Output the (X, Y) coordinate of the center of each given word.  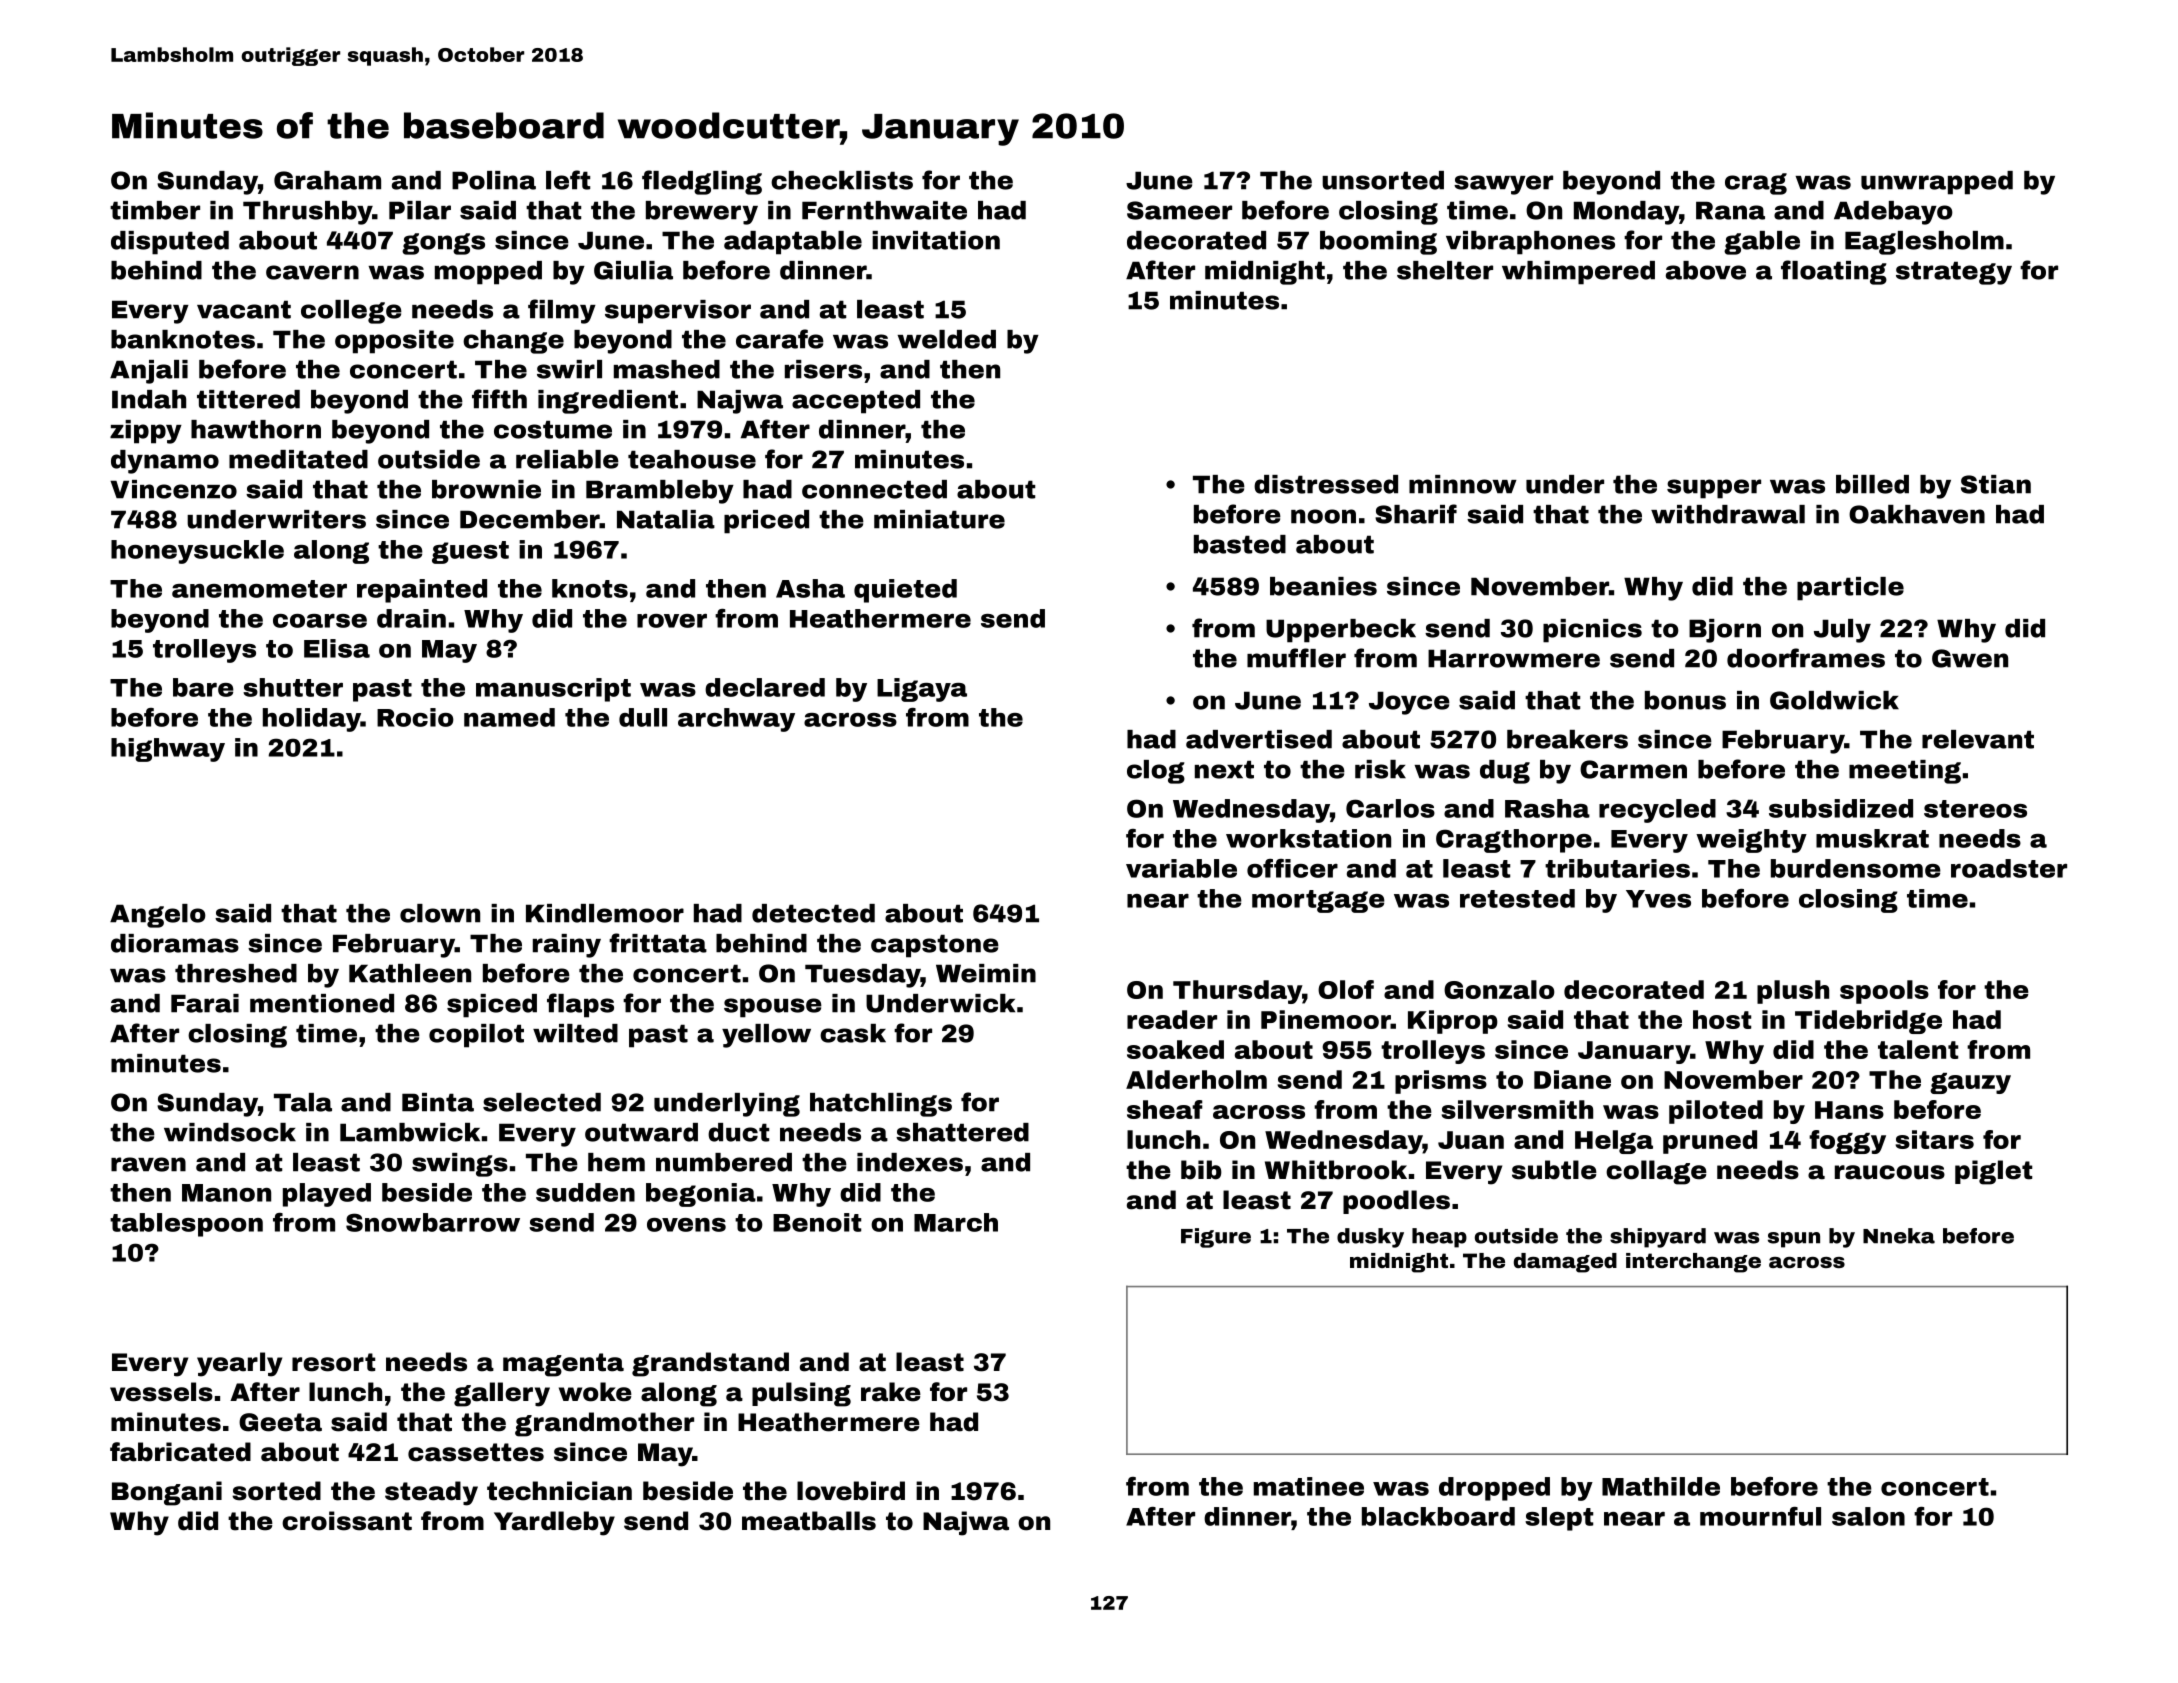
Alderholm (1196, 1079)
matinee (1309, 1486)
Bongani (167, 1493)
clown (440, 913)
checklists (842, 180)
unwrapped (1937, 183)
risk (1380, 769)
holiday (312, 720)
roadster (2009, 868)
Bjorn (1725, 631)
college (351, 312)
